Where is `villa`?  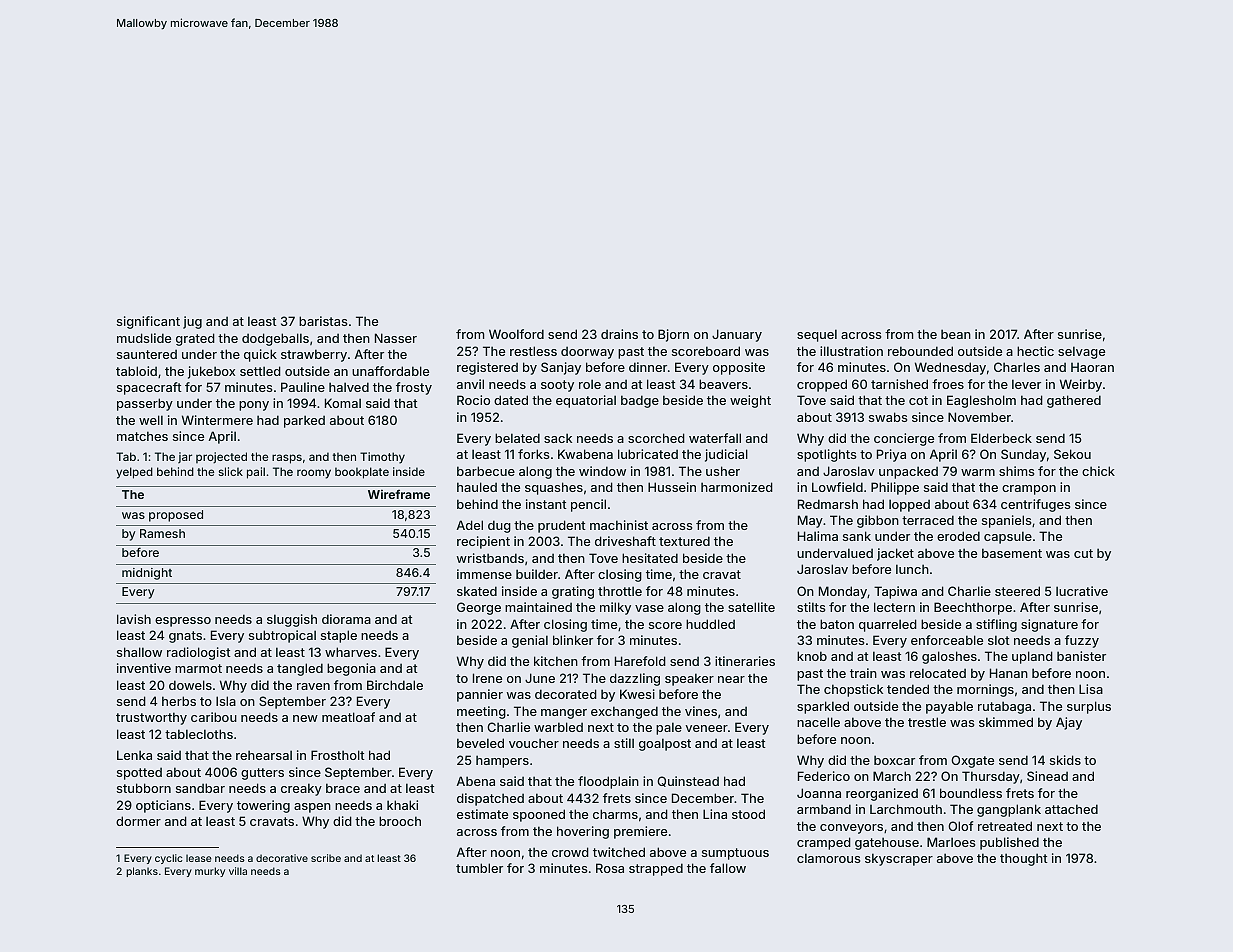
villa is located at coordinates (238, 871).
